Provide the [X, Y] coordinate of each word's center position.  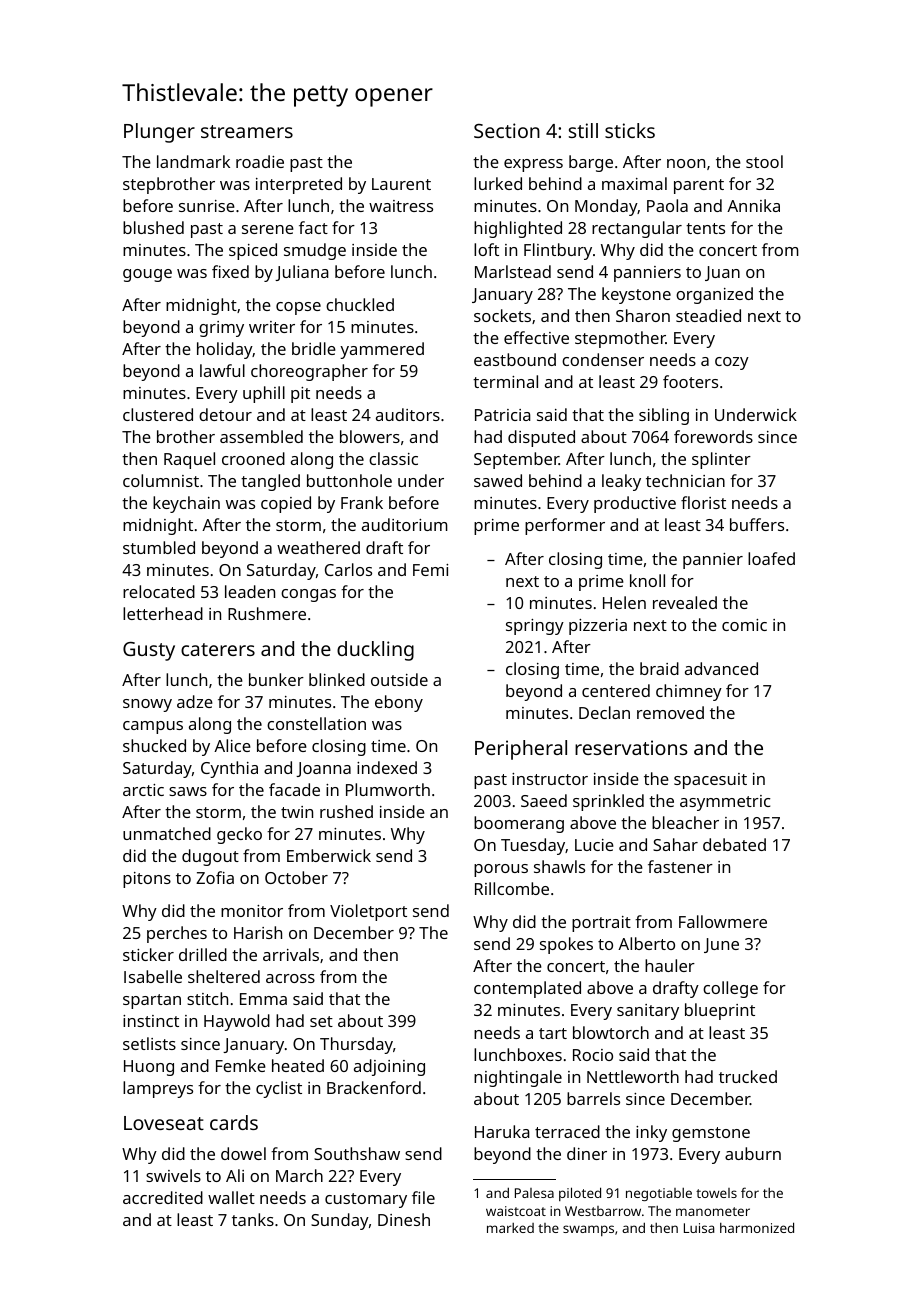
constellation [316, 723]
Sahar [675, 844]
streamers [247, 131]
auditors [408, 414]
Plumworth [388, 789]
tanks [253, 1219]
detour [225, 414]
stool [764, 161]
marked [510, 1228]
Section [507, 130]
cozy [732, 363]
